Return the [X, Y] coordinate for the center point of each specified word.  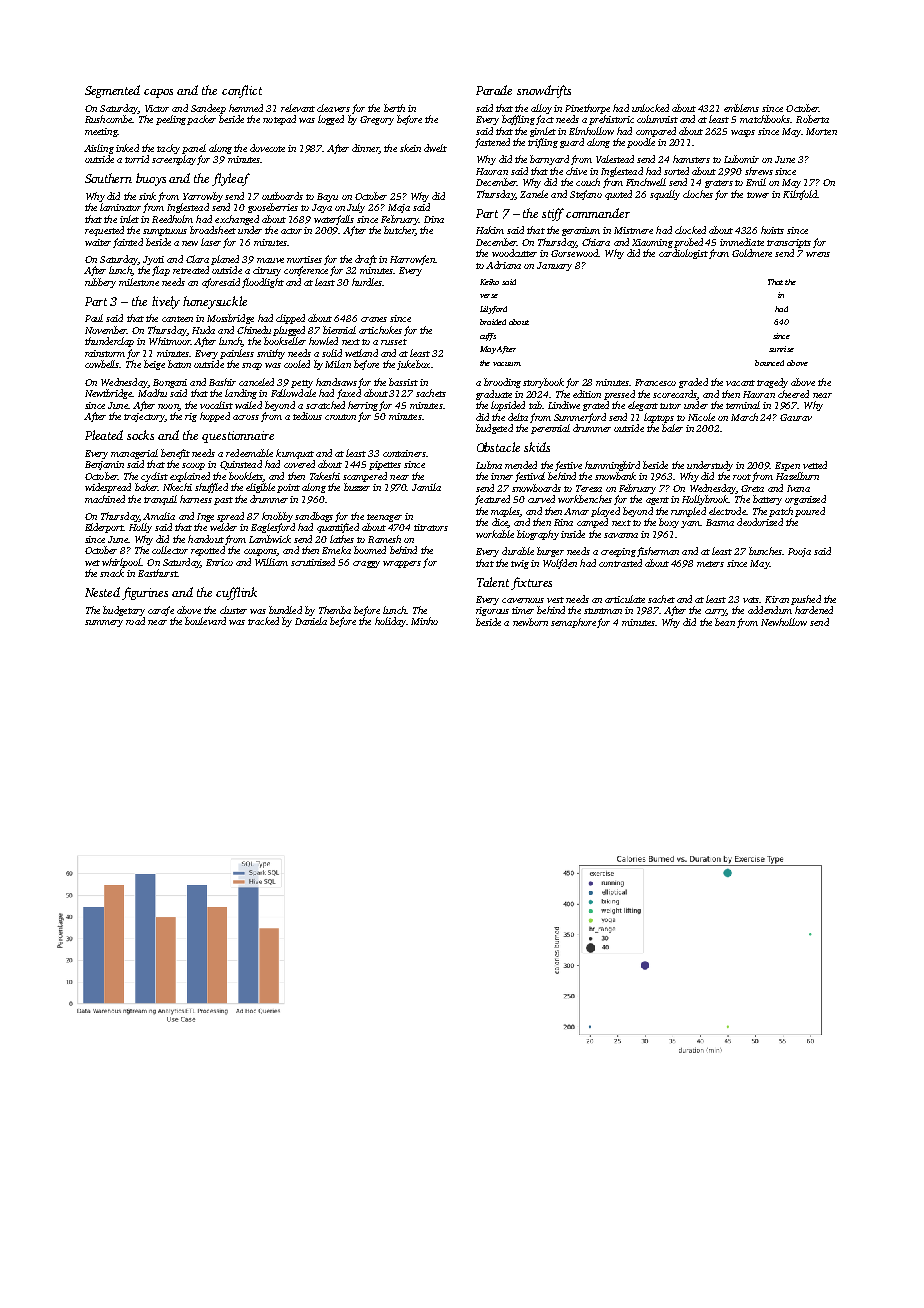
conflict [242, 91]
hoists [772, 230]
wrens [818, 254]
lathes [342, 539]
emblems [741, 108]
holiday [390, 622]
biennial [339, 330]
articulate [625, 599]
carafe [161, 611]
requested [104, 231]
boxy [669, 523]
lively [166, 302]
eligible [260, 488]
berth [394, 108]
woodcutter [514, 253]
